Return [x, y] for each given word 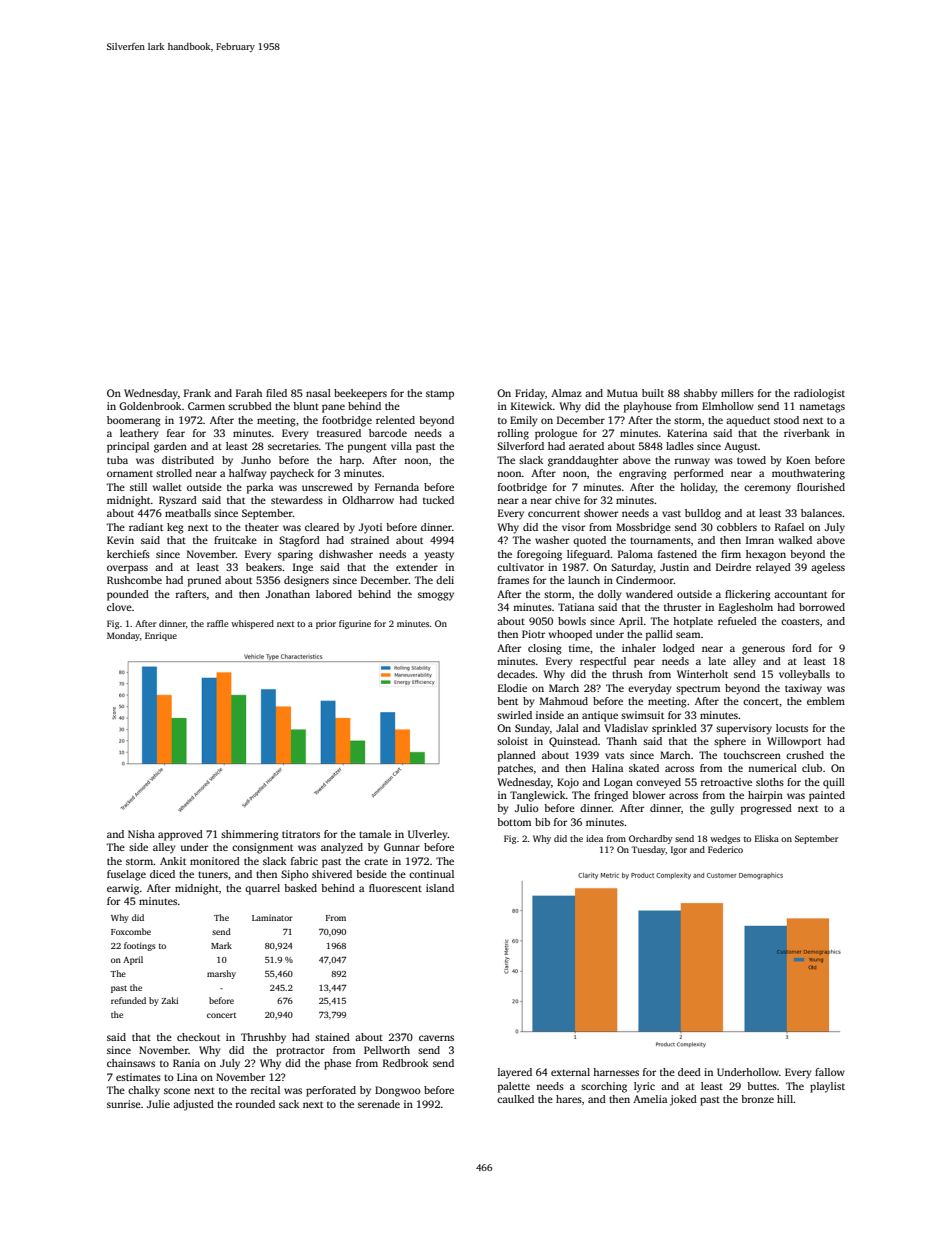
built [653, 393]
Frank [197, 393]
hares [569, 1099]
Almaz [566, 393]
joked [683, 1100]
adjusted [193, 1105]
